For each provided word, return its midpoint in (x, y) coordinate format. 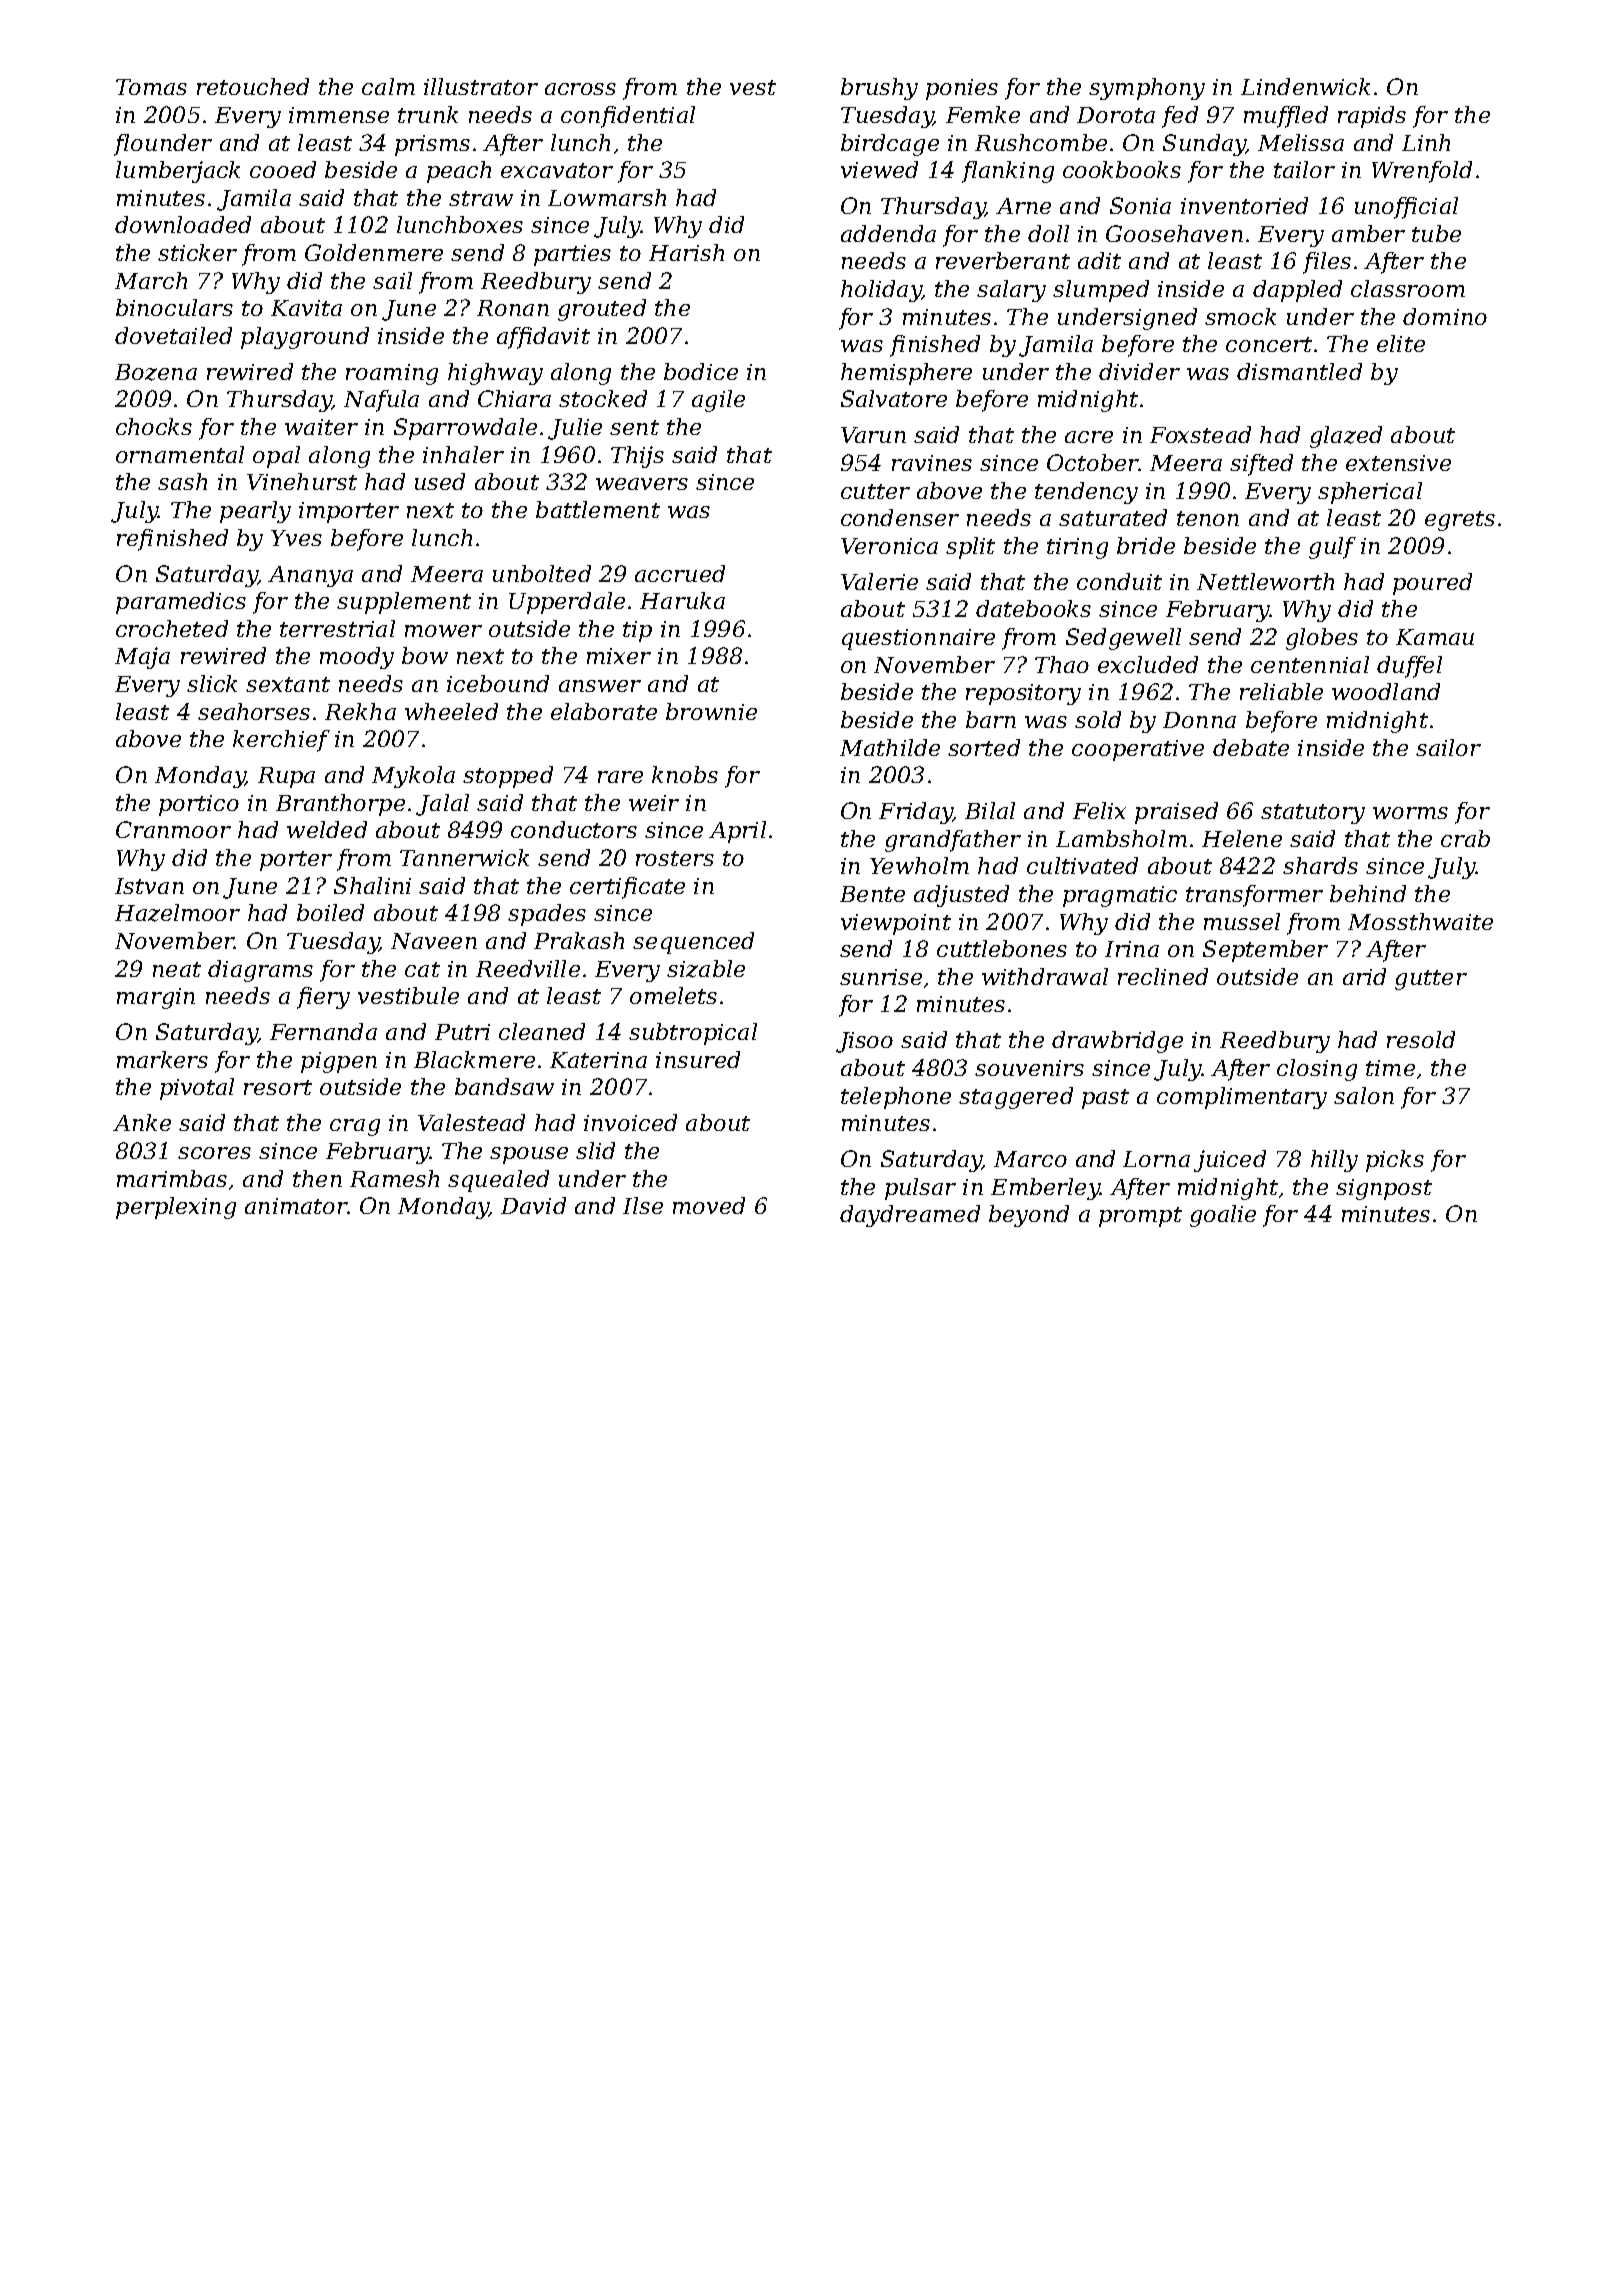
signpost (1384, 1189)
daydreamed (910, 1216)
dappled (1297, 291)
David (533, 1205)
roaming (392, 374)
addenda (888, 233)
